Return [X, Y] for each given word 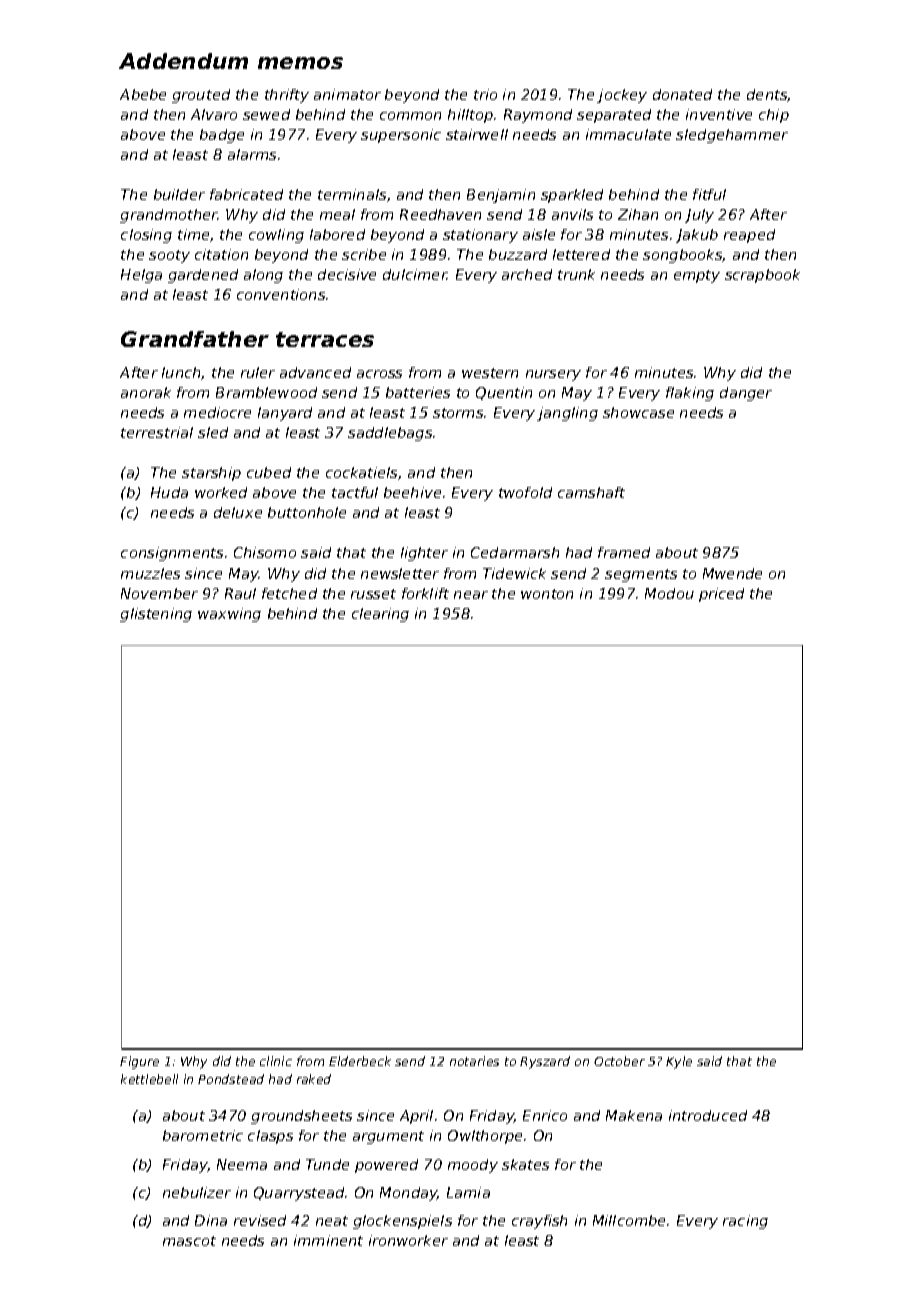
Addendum [183, 61]
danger [746, 394]
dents [767, 95]
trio [485, 94]
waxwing [229, 615]
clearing [380, 615]
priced [721, 595]
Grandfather [195, 339]
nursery [553, 375]
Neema [242, 1164]
